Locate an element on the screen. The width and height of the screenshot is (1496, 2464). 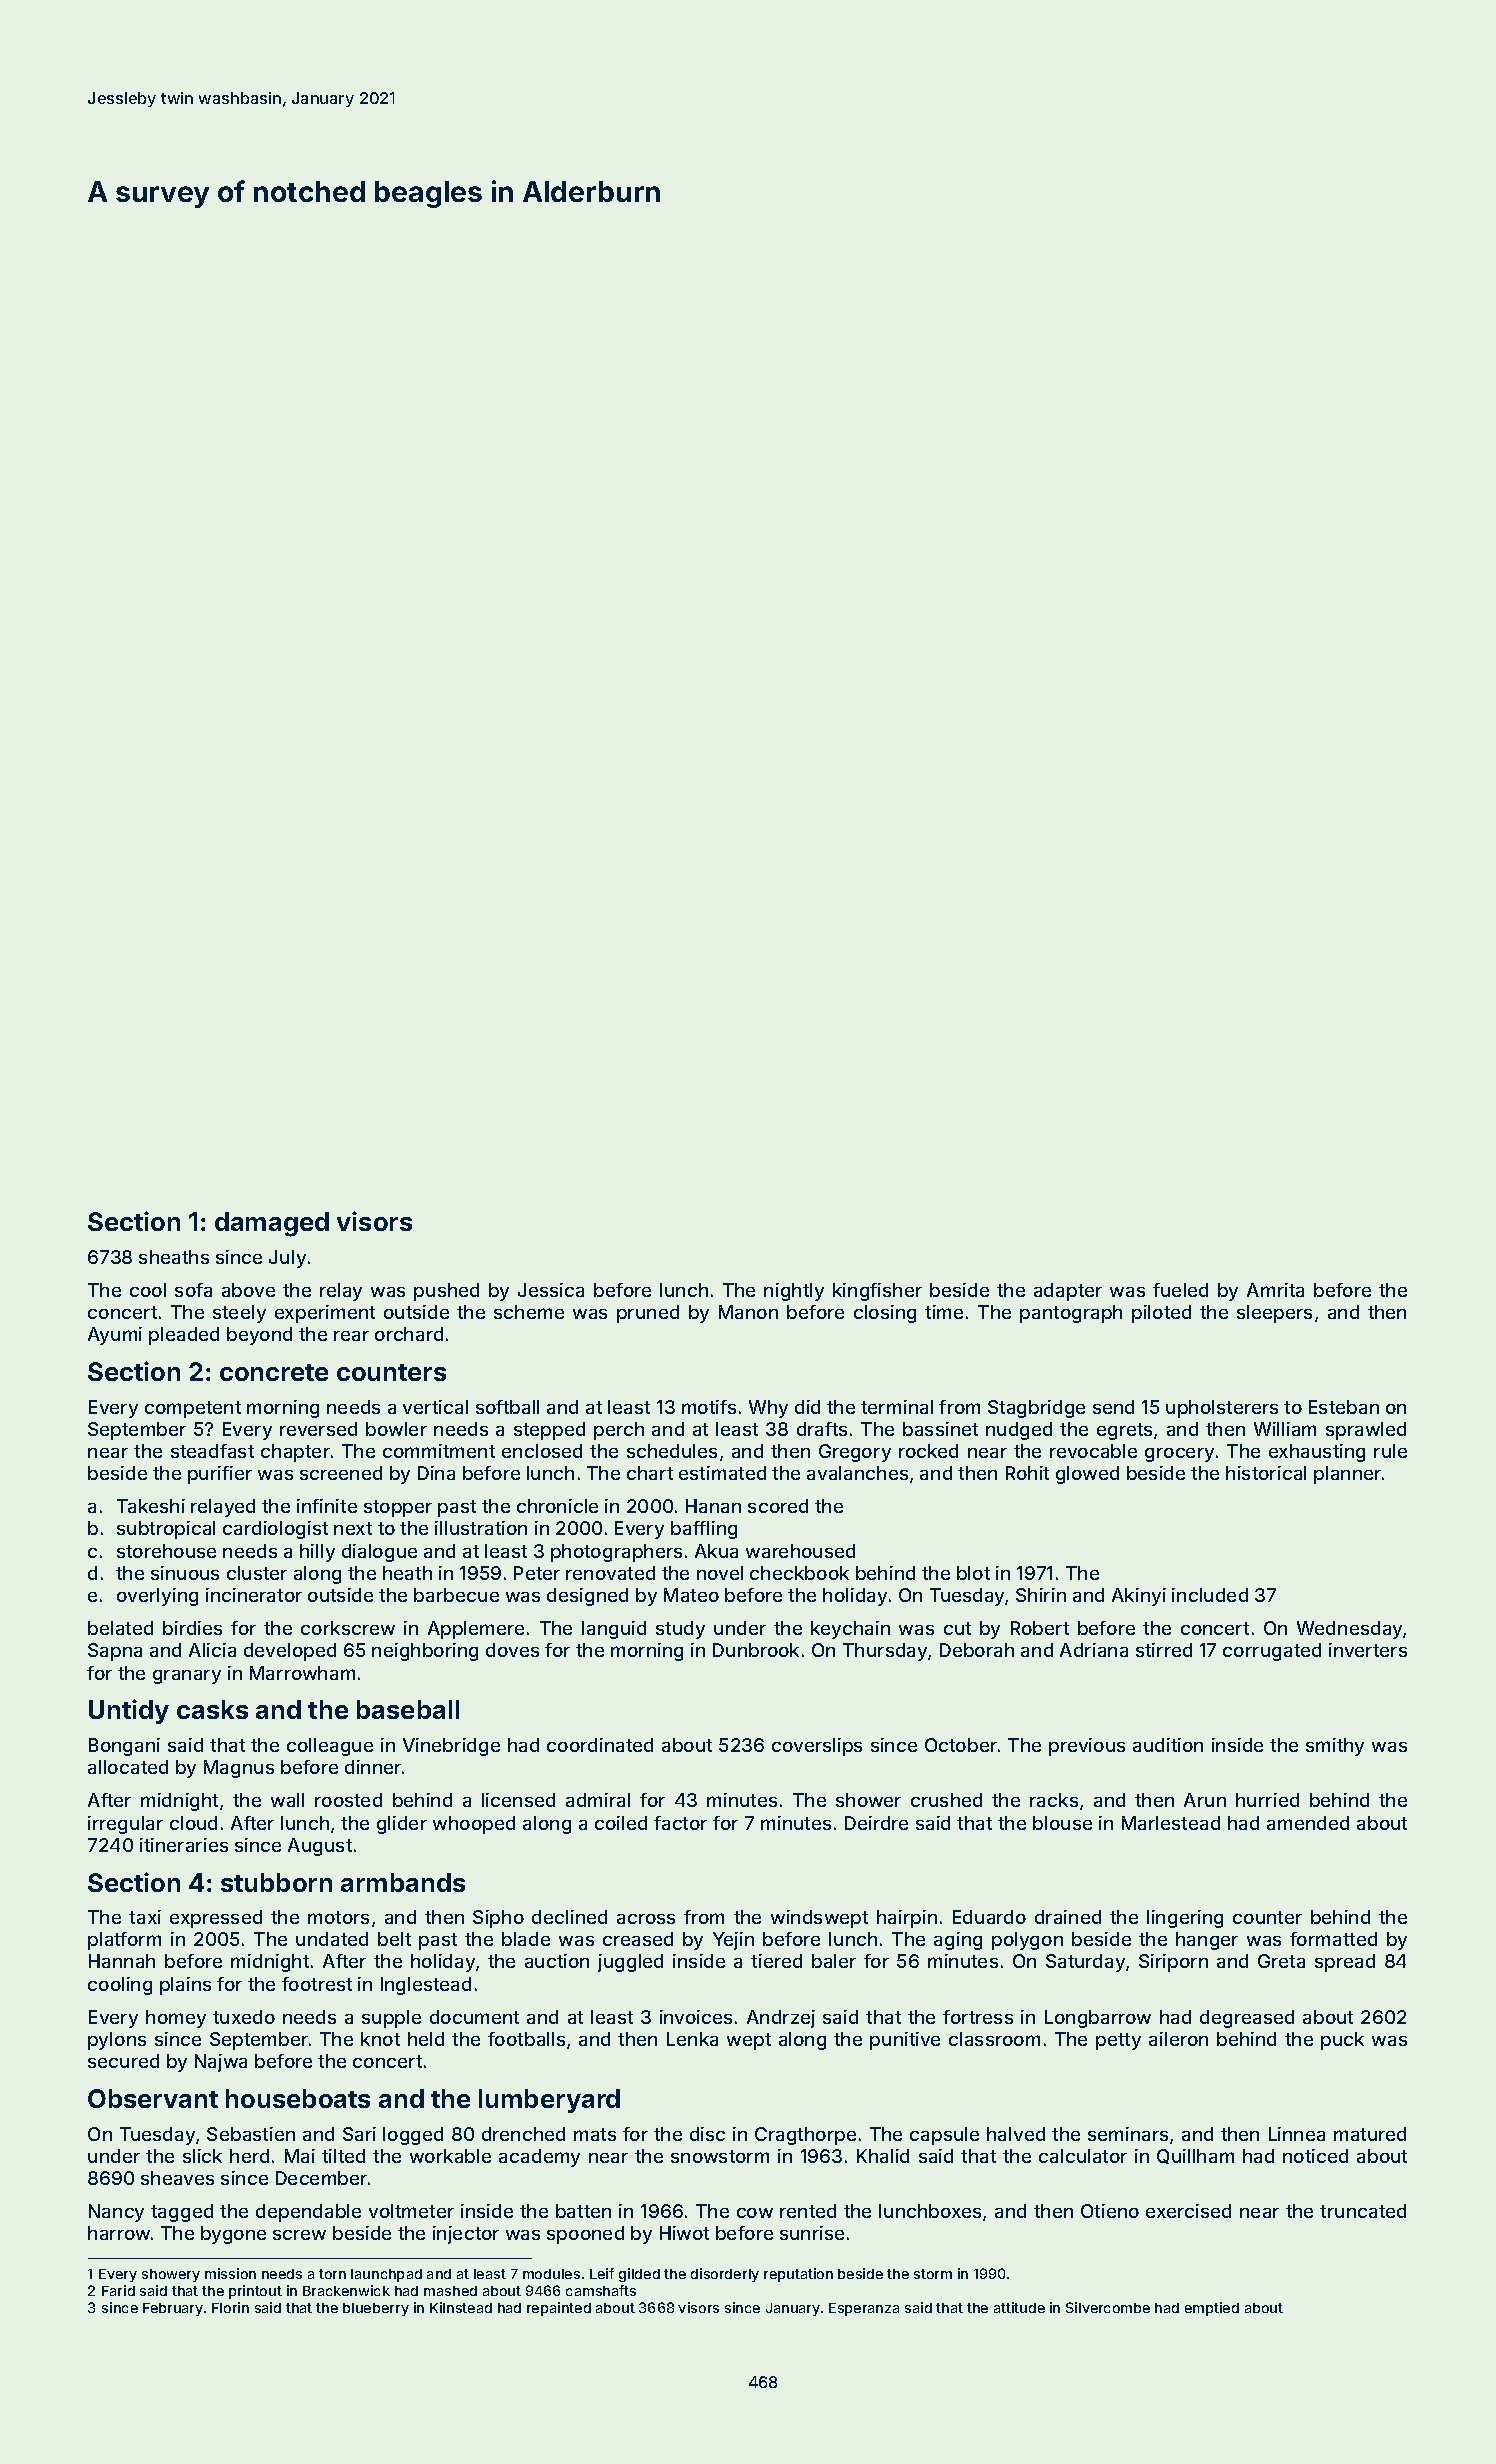
adapter is located at coordinates (1068, 1292).
